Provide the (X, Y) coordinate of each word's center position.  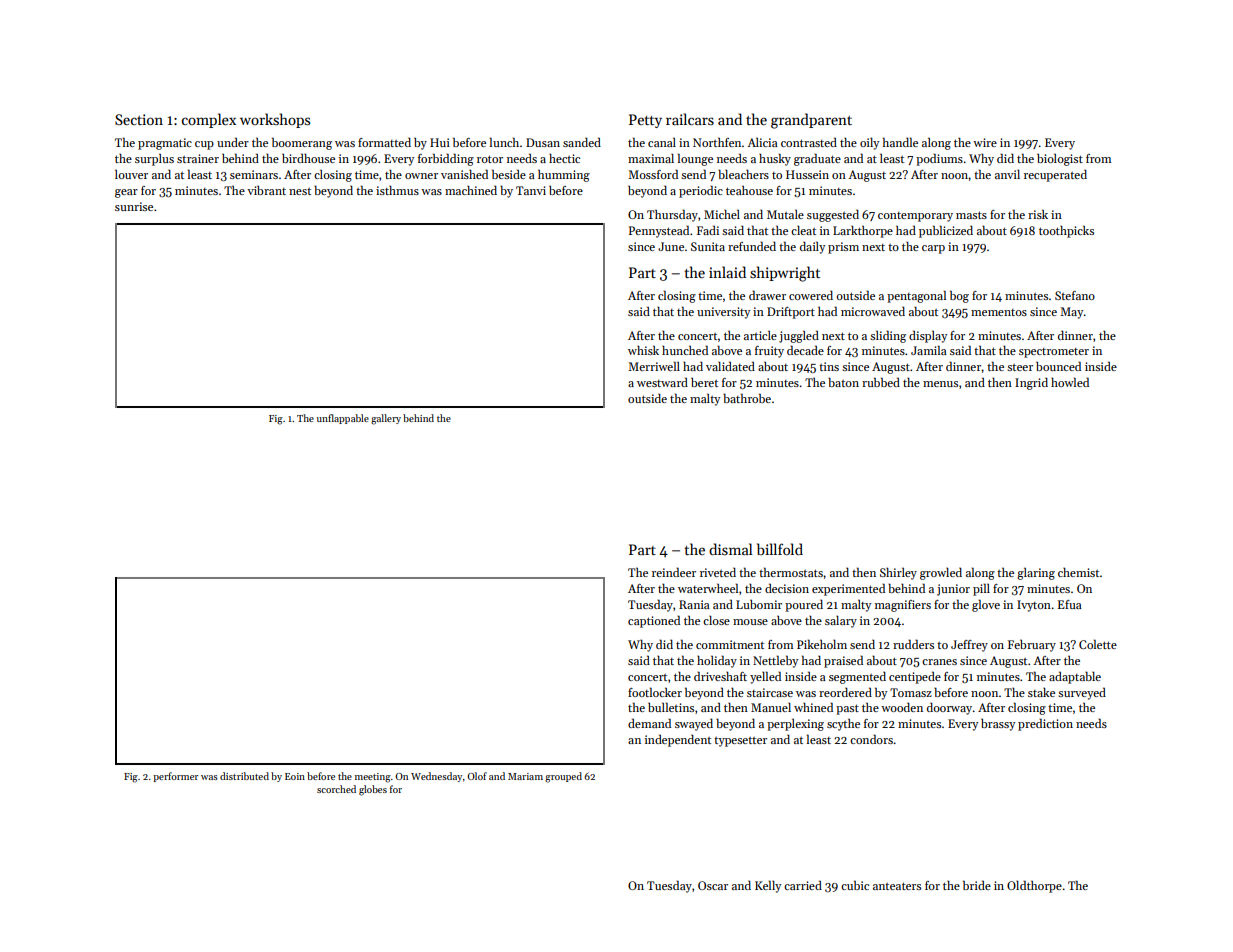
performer (176, 777)
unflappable (343, 419)
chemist (1079, 572)
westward (662, 382)
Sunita (708, 246)
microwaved (873, 311)
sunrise (134, 206)
